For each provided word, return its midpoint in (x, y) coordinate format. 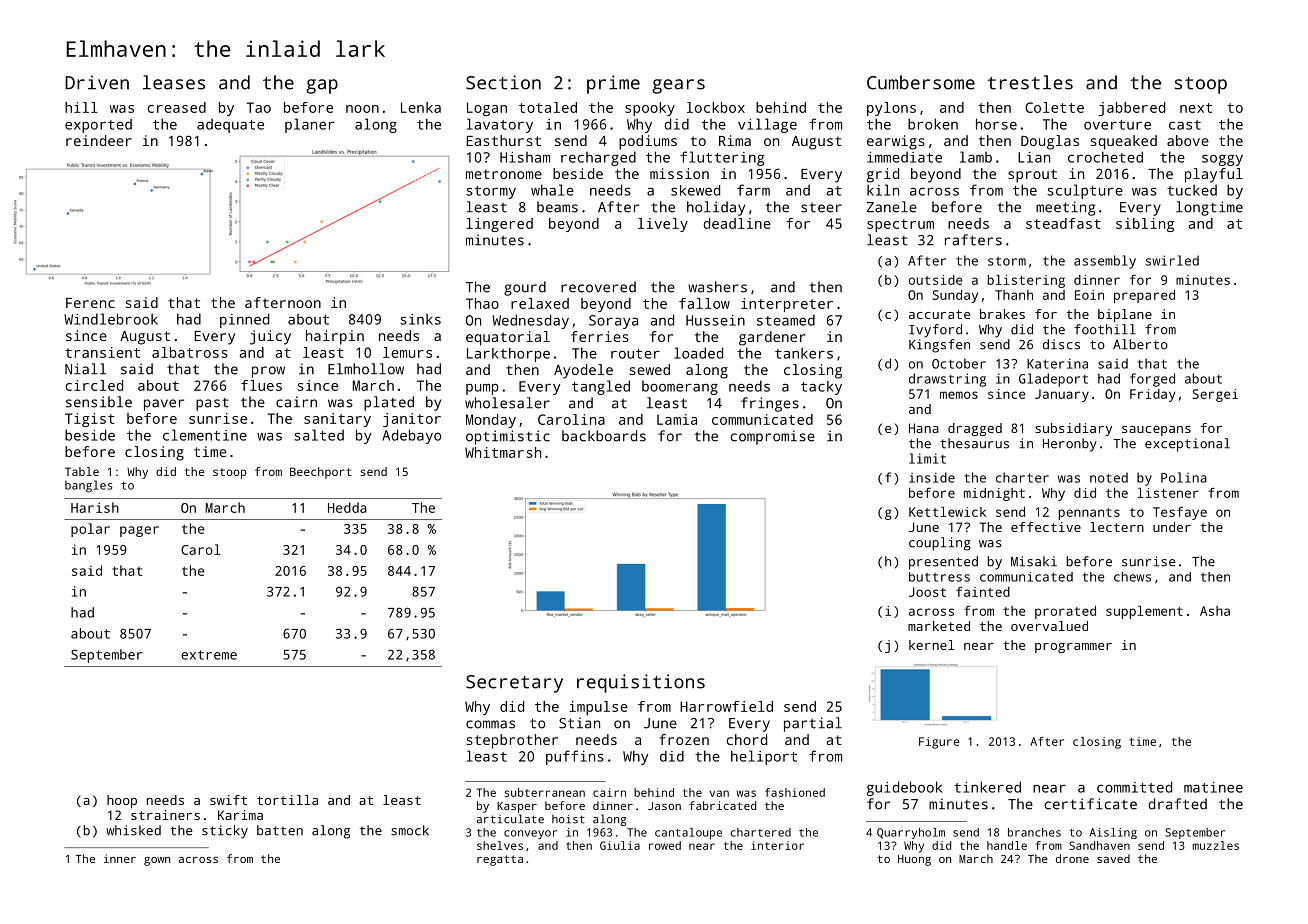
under (1172, 527)
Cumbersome (921, 82)
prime (613, 84)
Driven (97, 82)
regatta (500, 860)
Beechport (321, 473)
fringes (770, 404)
